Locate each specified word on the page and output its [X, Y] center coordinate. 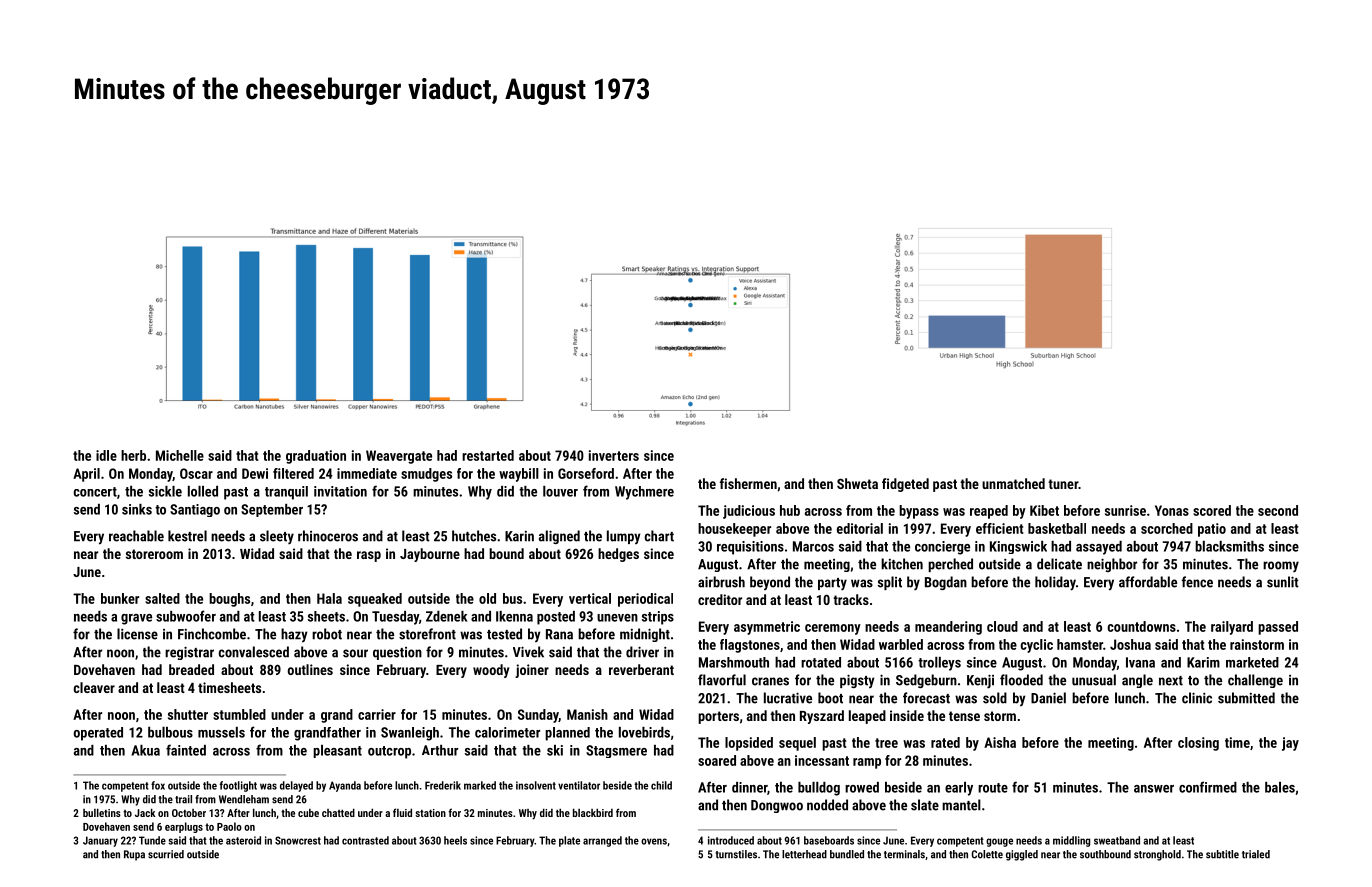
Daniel [1048, 698]
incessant [822, 760]
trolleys [939, 664]
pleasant [337, 751]
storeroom [154, 554]
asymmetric [767, 628]
